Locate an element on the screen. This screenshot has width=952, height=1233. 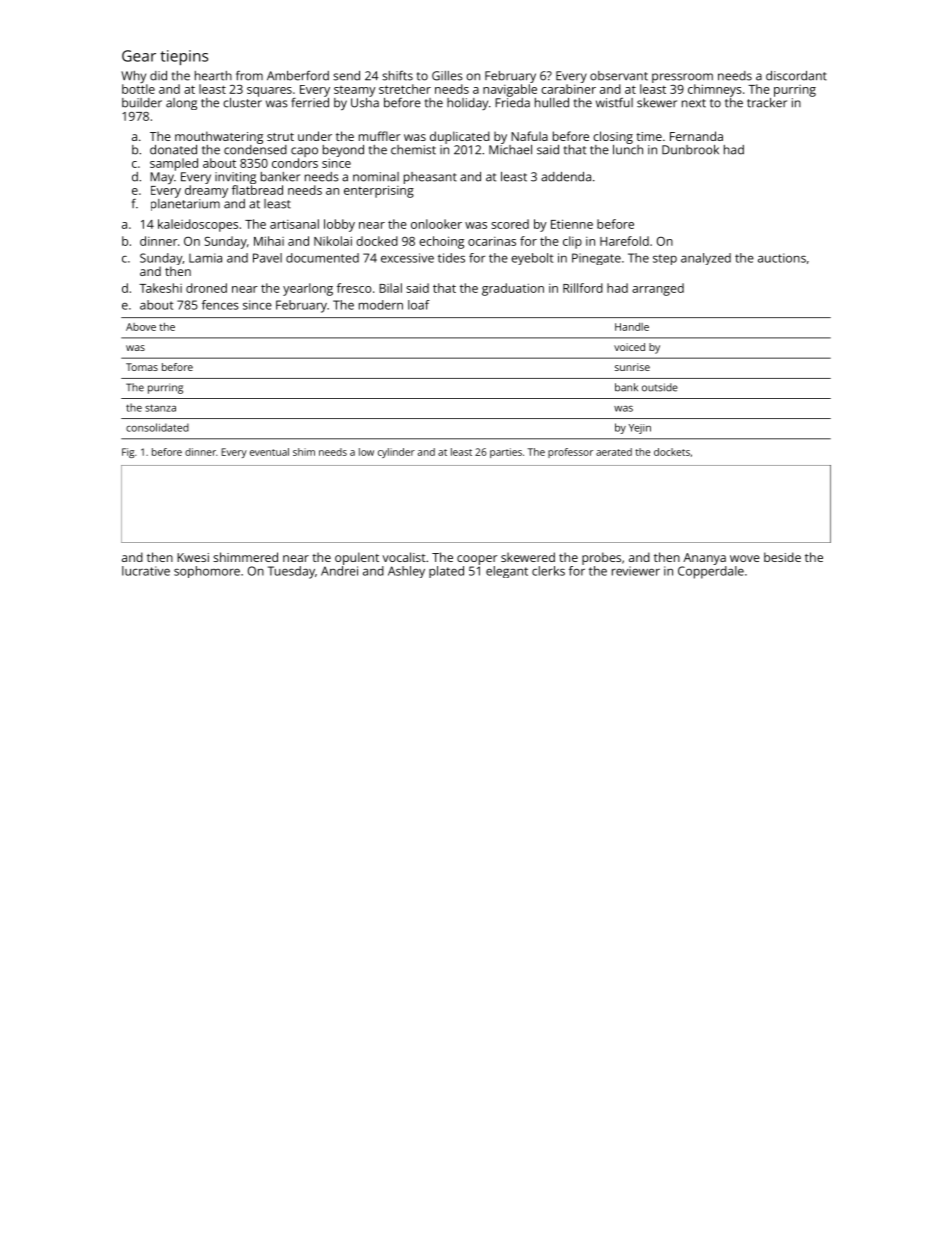
observant is located at coordinates (619, 76).
